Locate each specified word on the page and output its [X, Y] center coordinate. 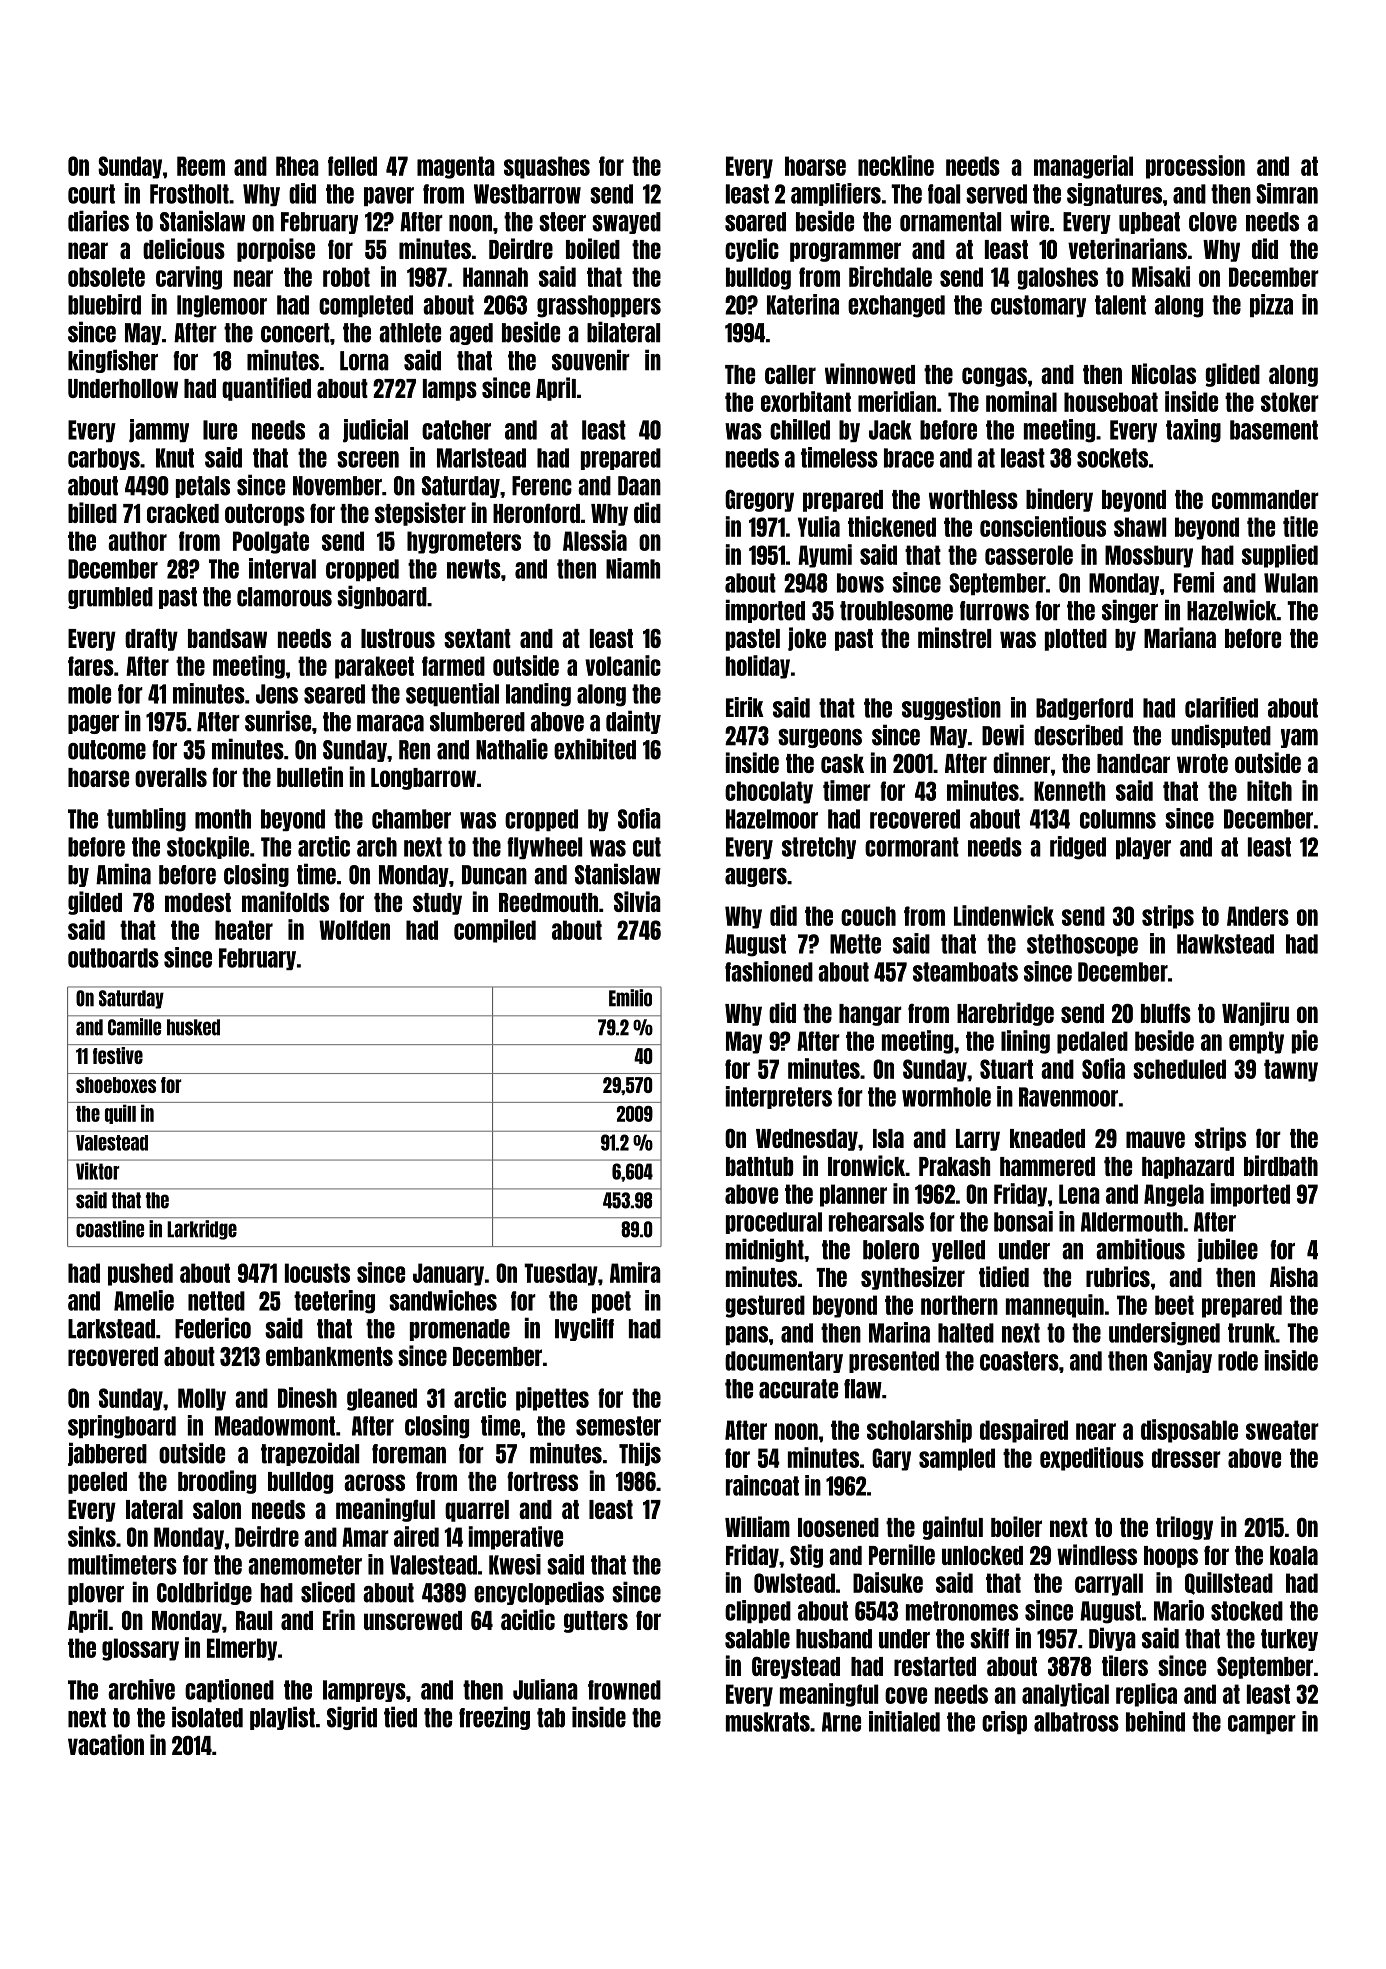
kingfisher [113, 361]
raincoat [762, 1485]
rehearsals [876, 1222]
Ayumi [825, 556]
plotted [1076, 640]
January [448, 1274]
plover [96, 1594]
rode [1238, 1361]
